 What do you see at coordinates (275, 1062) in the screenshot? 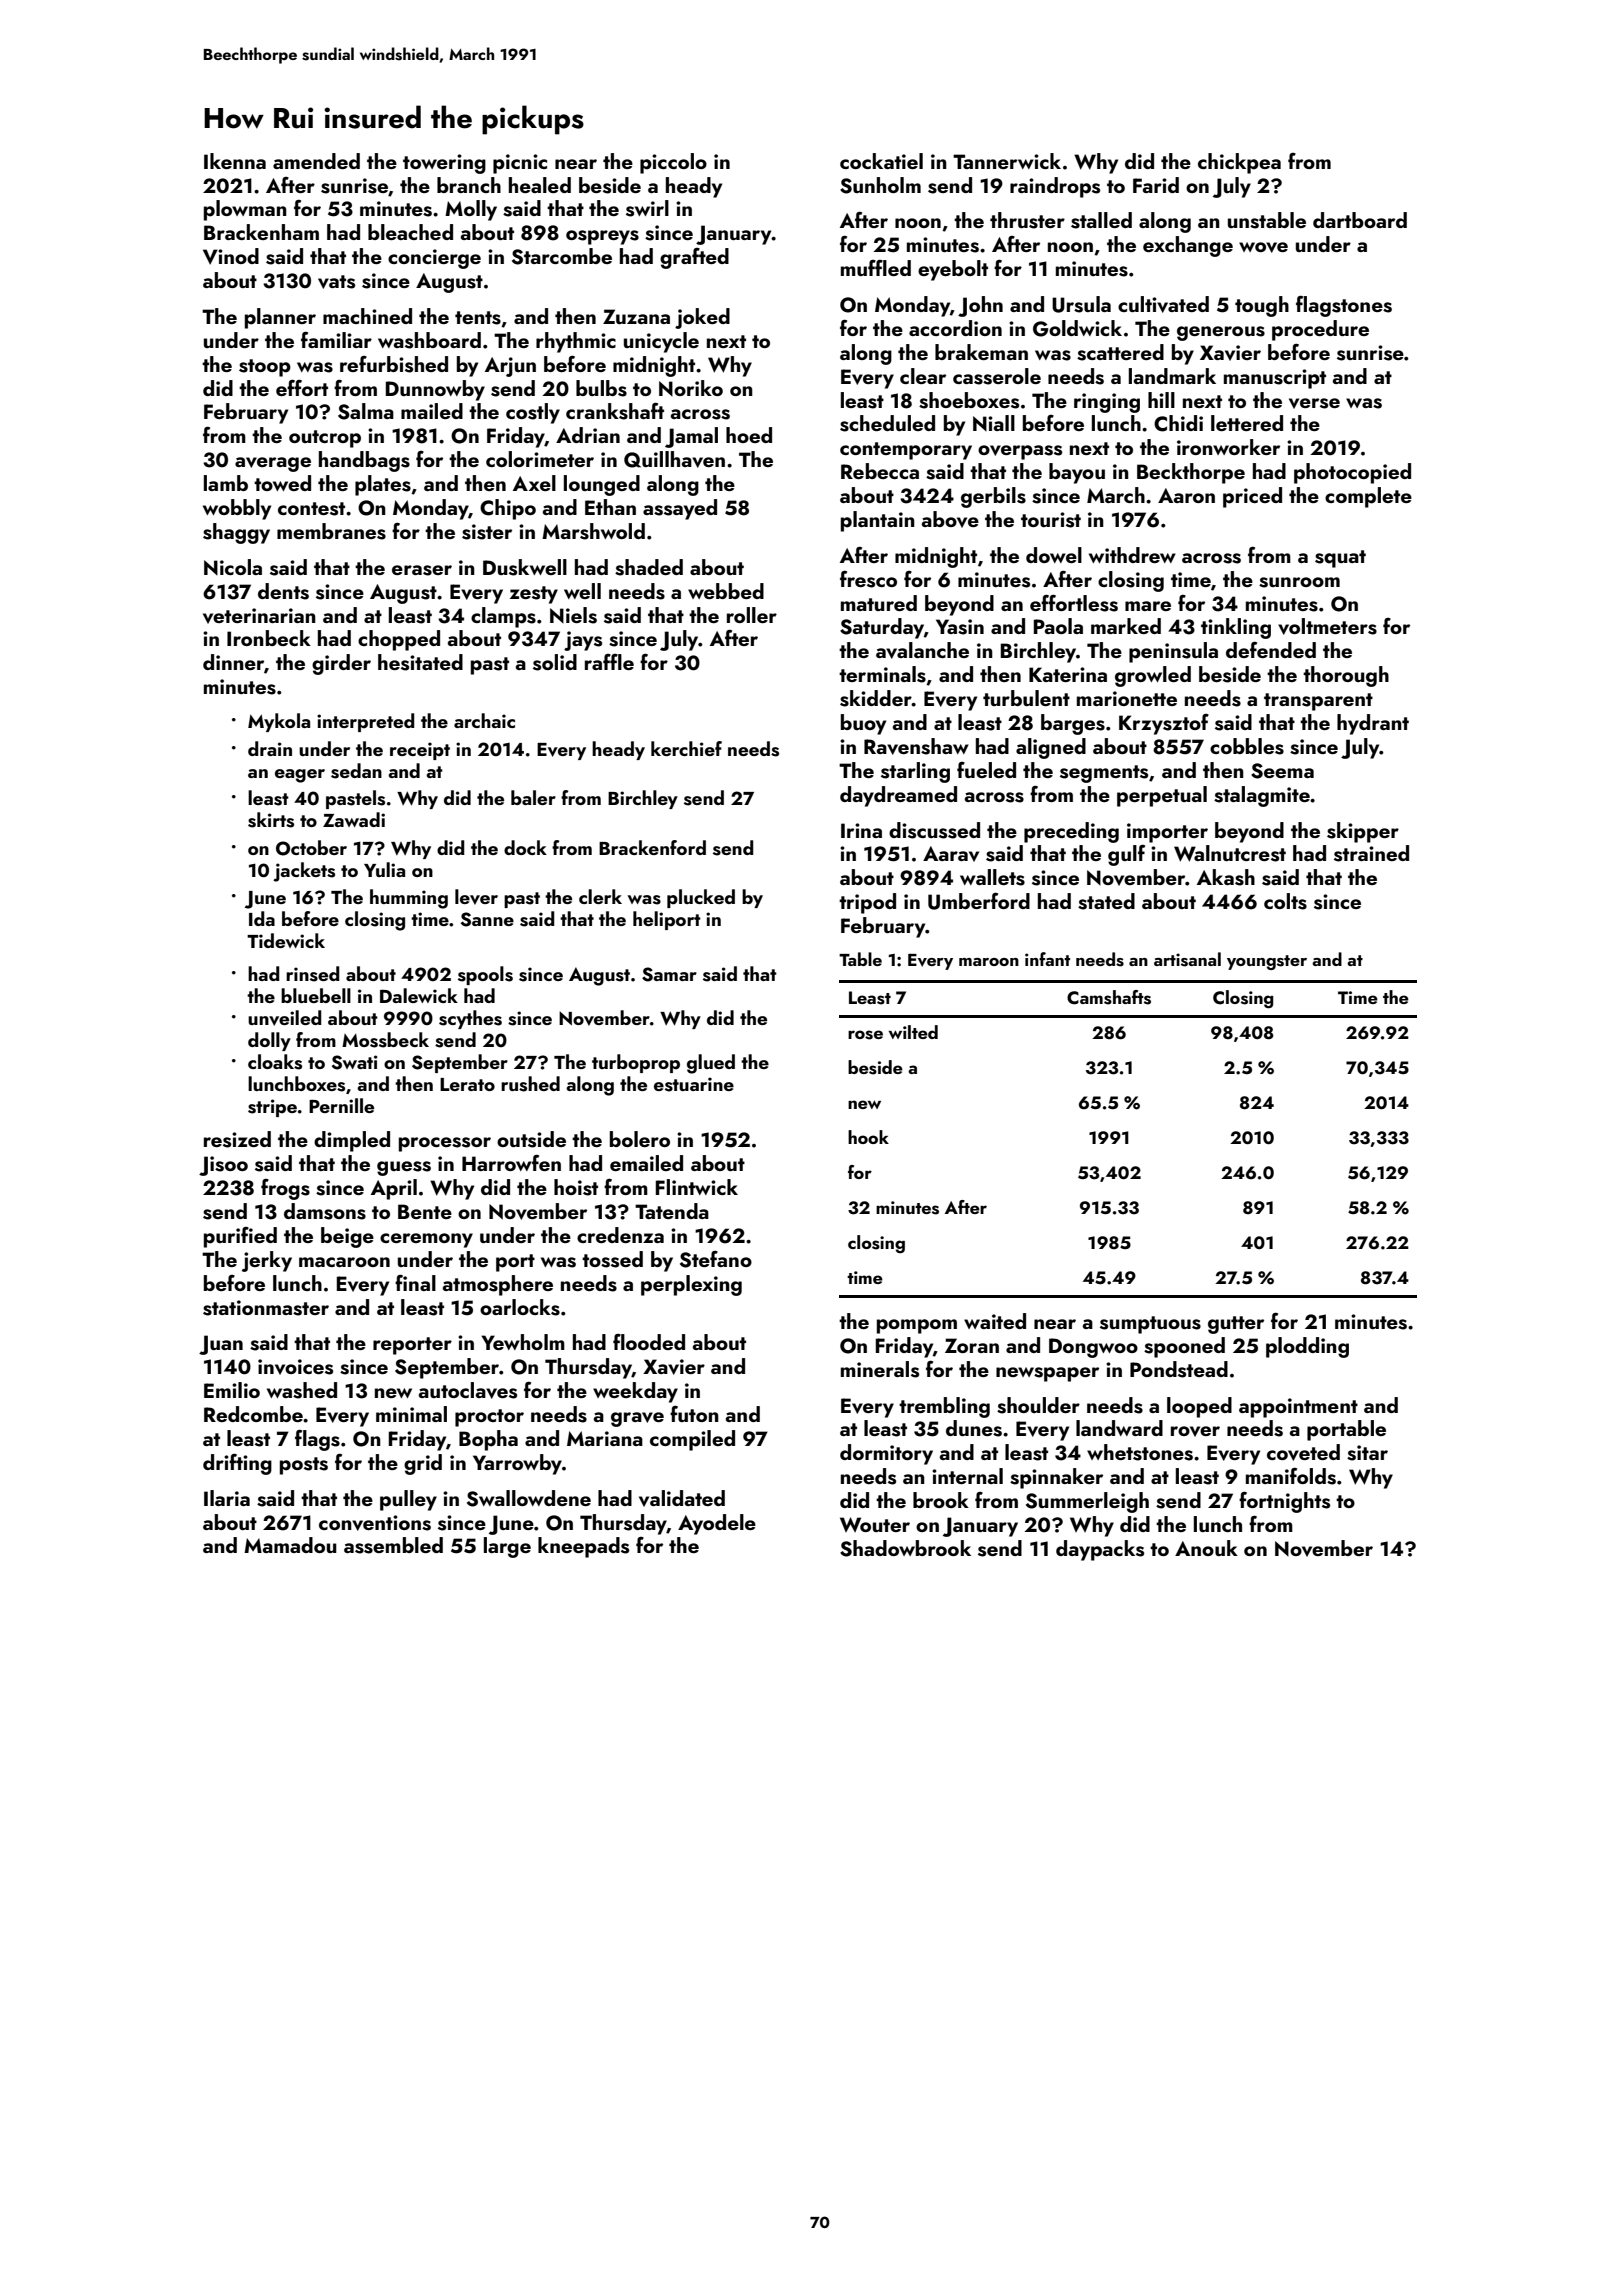
I see `cloaks` at bounding box center [275, 1062].
